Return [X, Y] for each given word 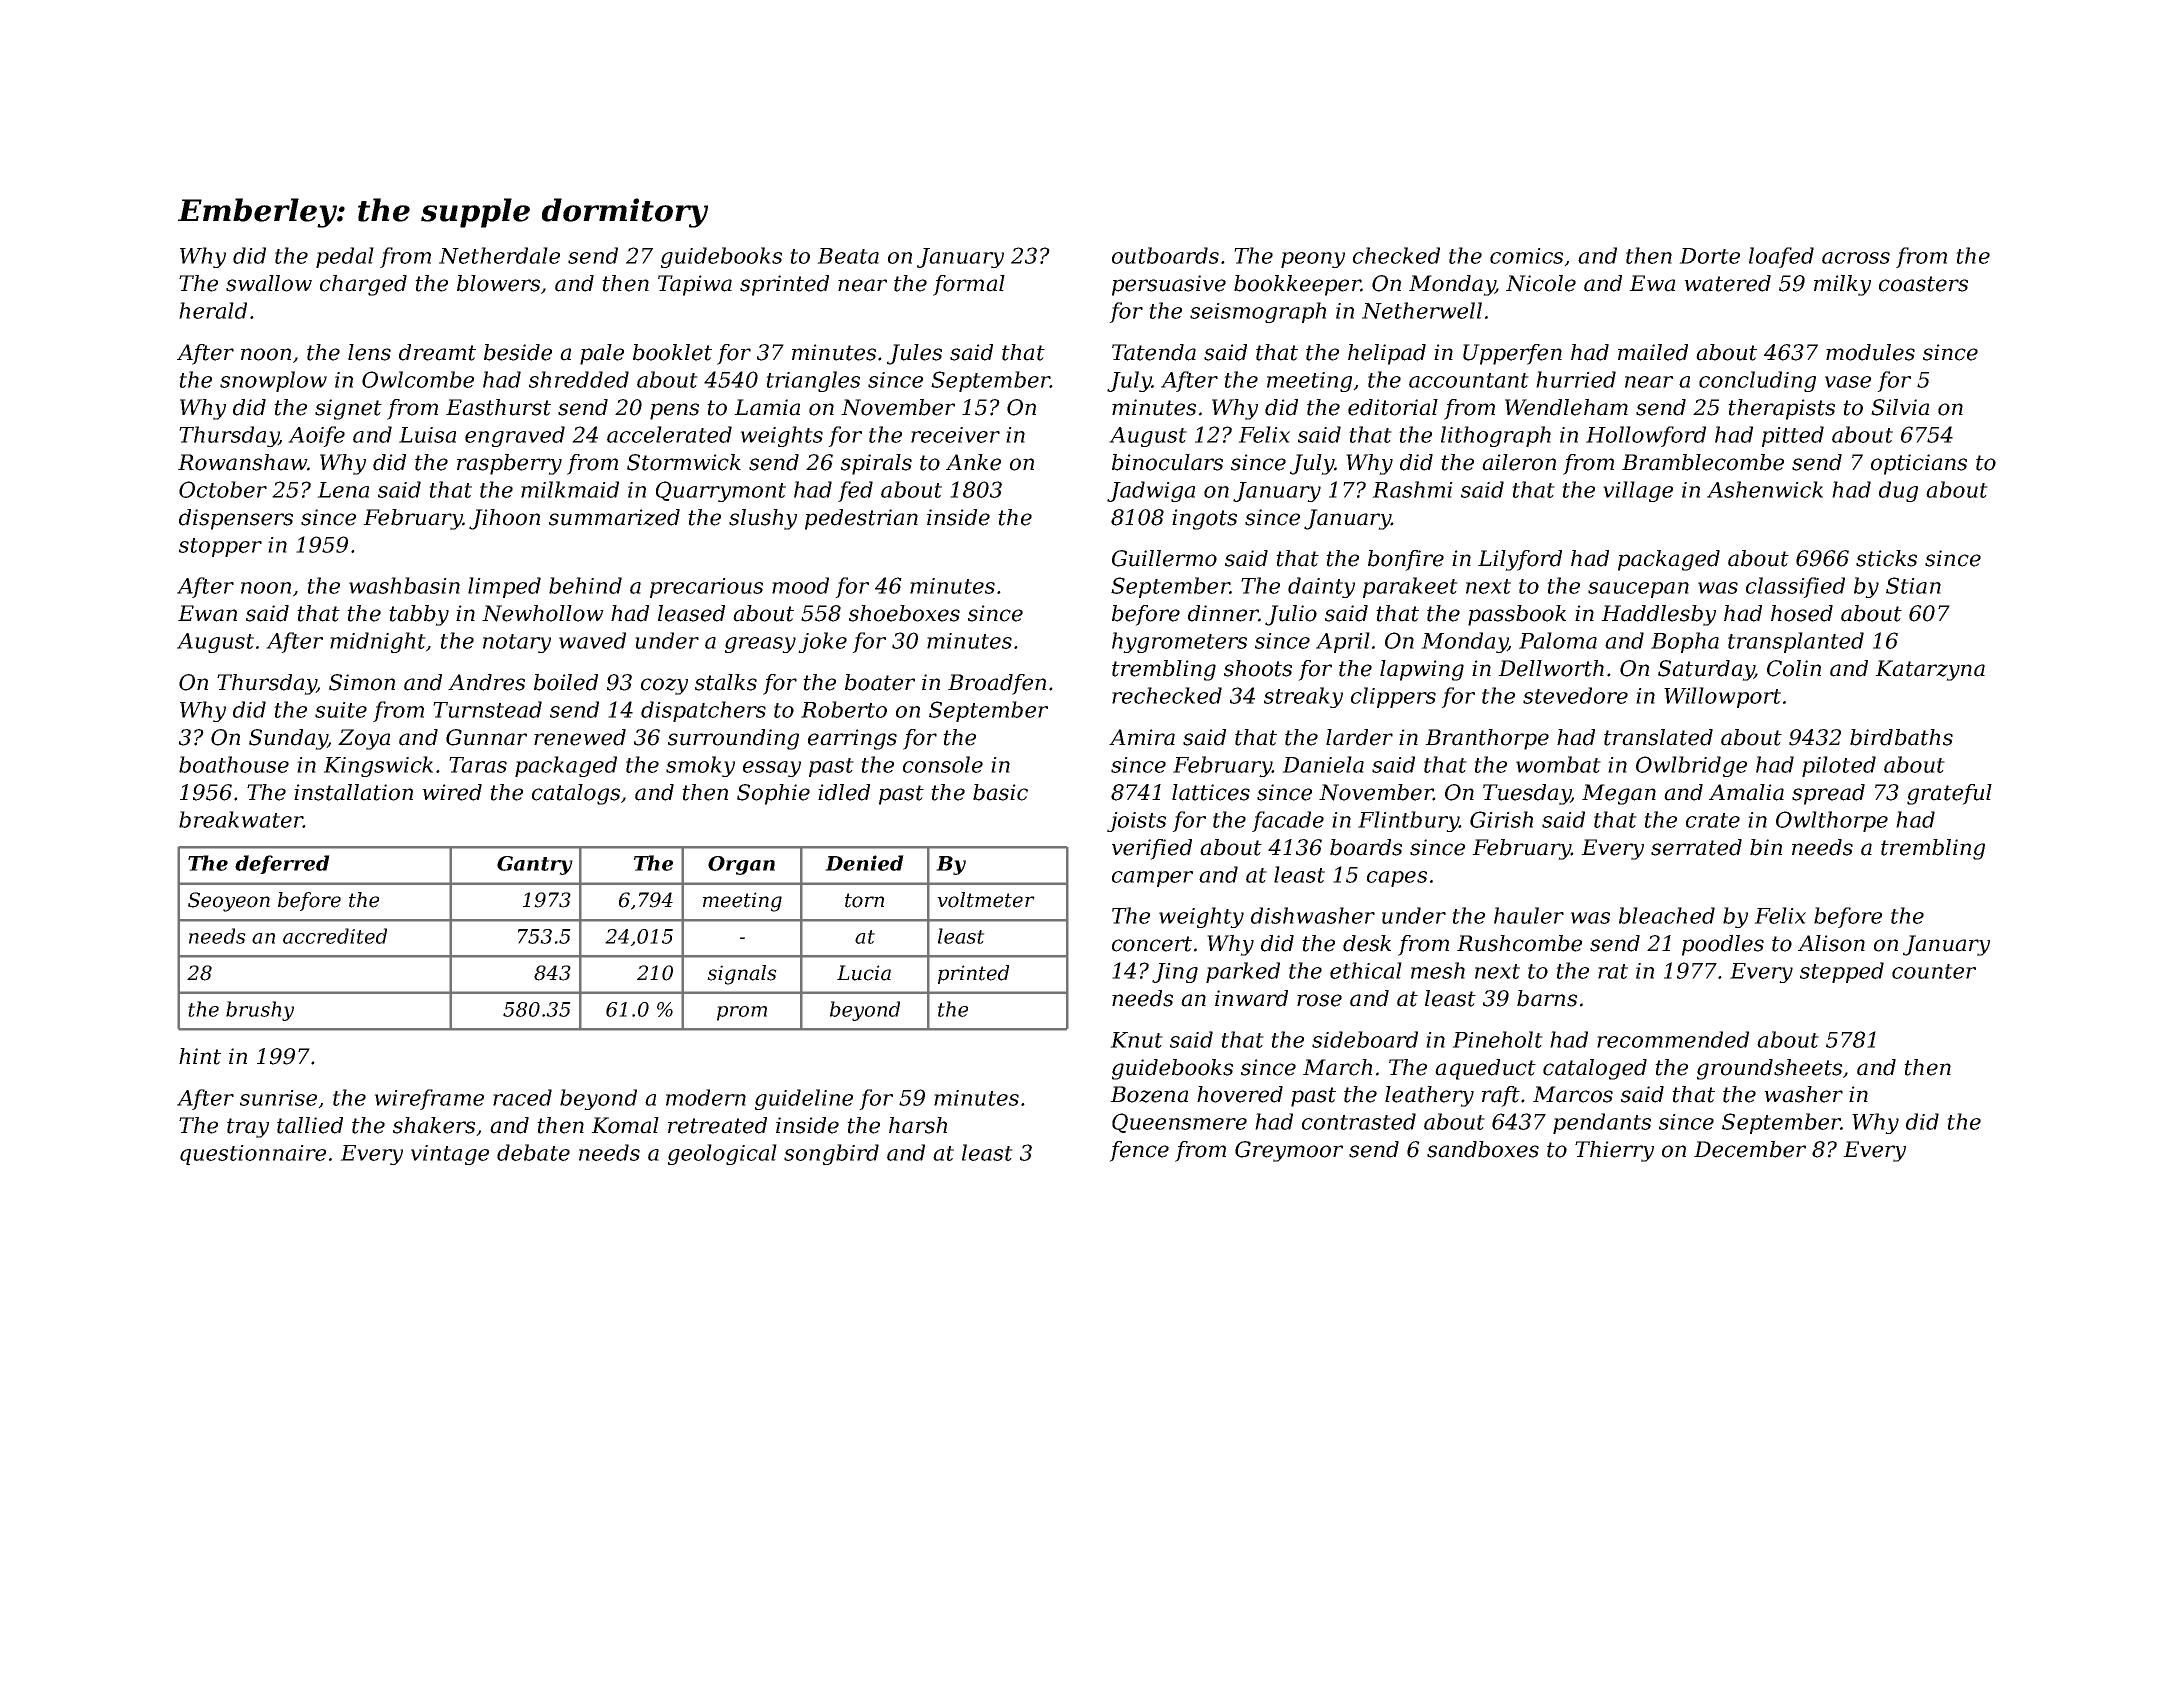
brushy [260, 1011]
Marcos [1573, 1094]
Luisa [427, 435]
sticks [1886, 558]
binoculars [1167, 462]
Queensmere [1179, 1123]
